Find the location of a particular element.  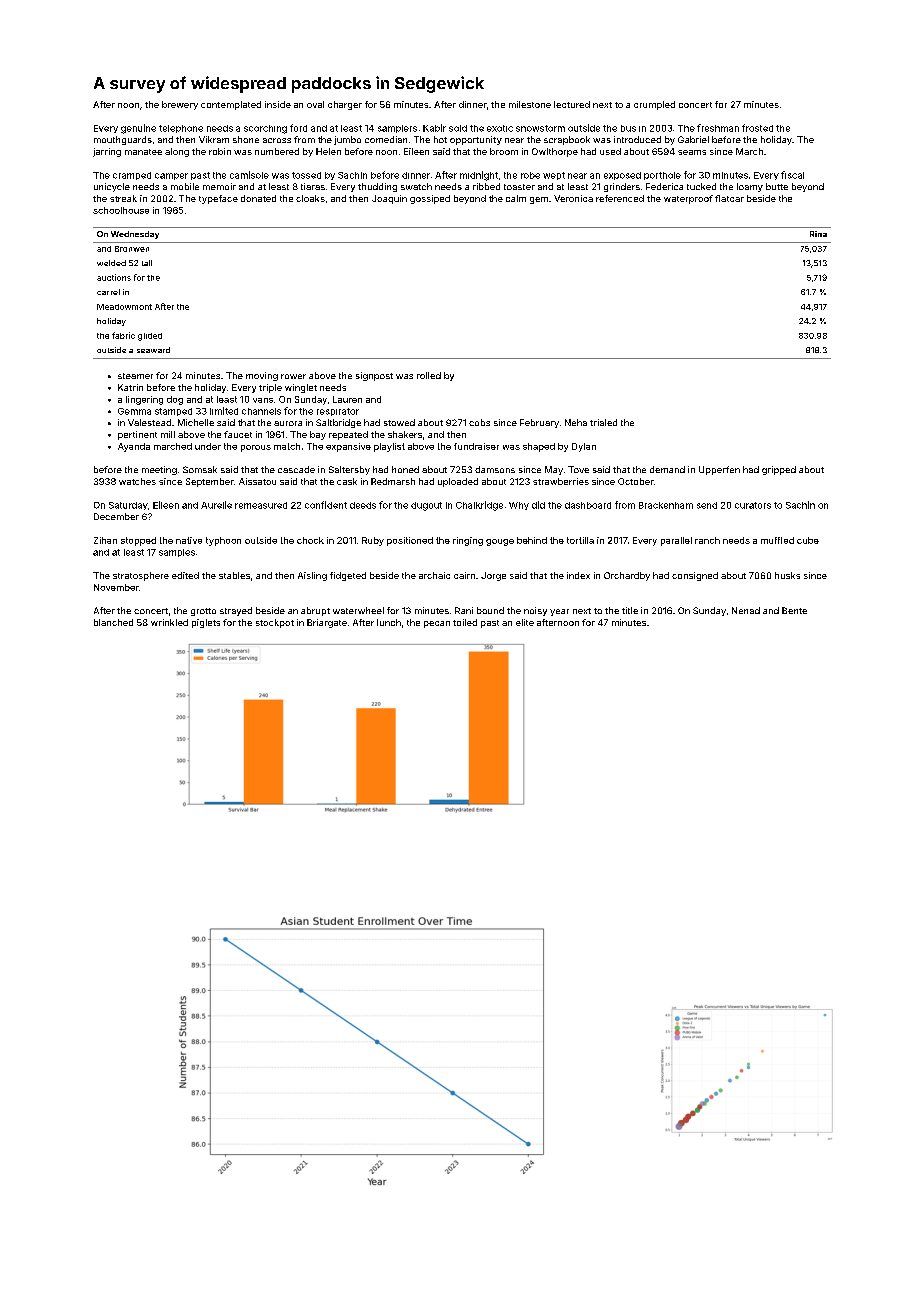

along is located at coordinates (177, 152).
